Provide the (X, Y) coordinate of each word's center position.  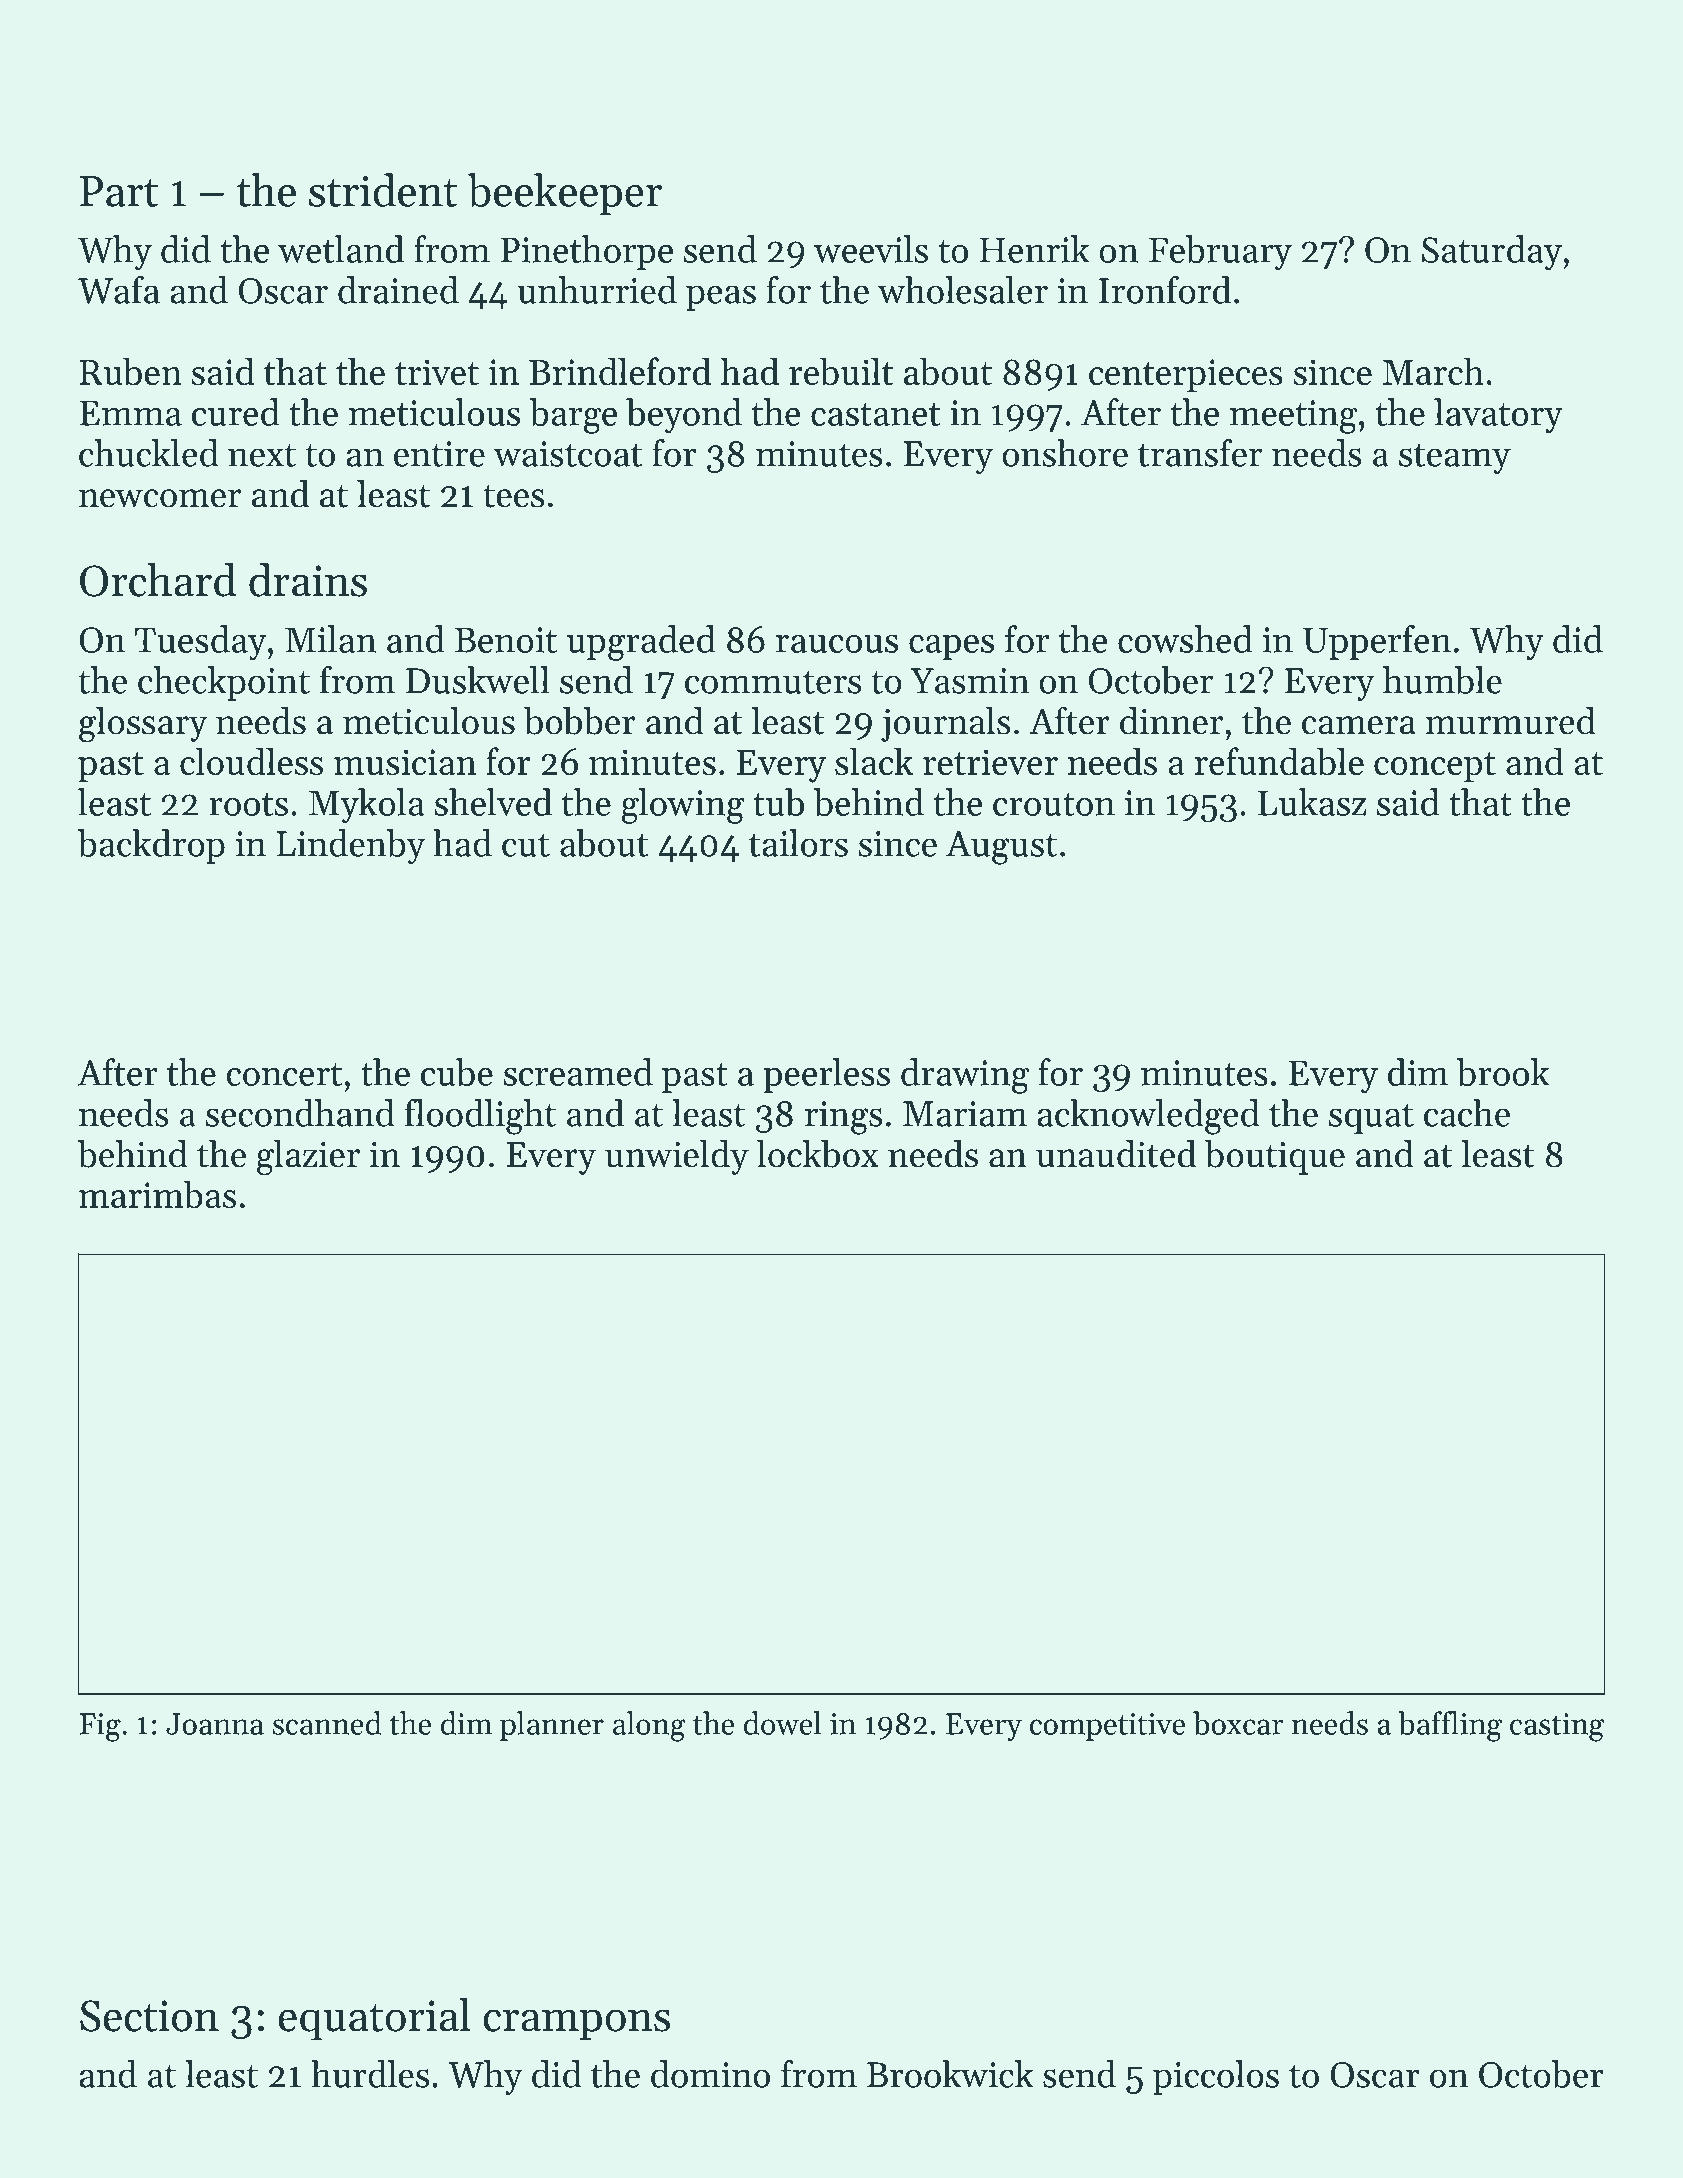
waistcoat (568, 454)
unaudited (1116, 1154)
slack (874, 761)
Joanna (215, 1724)
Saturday (1492, 253)
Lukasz (1312, 802)
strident (383, 190)
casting (1557, 1727)
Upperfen (1377, 642)
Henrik (1034, 249)
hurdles (370, 2074)
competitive (1107, 1727)
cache (1467, 1113)
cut (526, 845)
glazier (308, 1158)
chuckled (149, 453)
